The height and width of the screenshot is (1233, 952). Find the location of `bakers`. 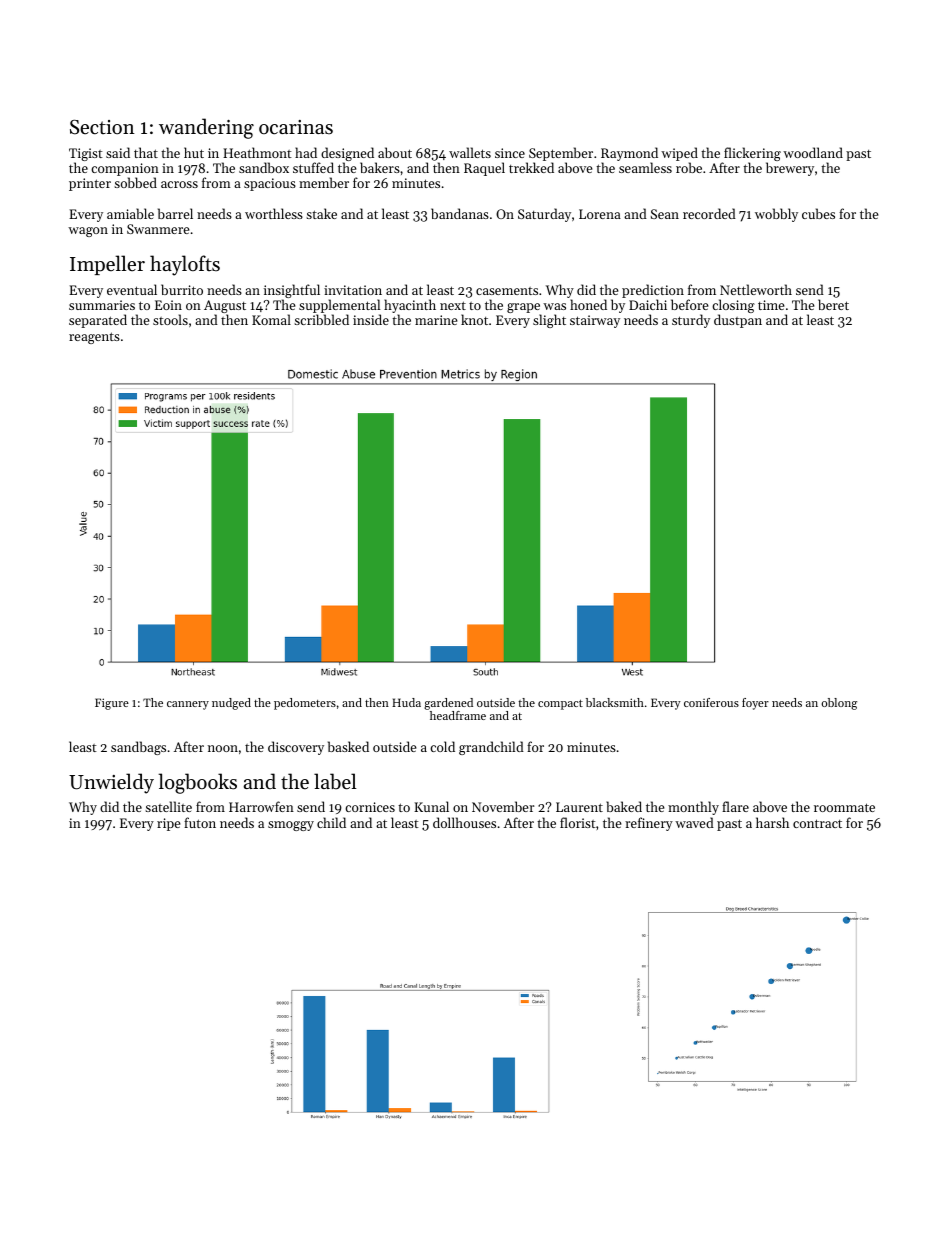

bakers is located at coordinates (380, 167).
